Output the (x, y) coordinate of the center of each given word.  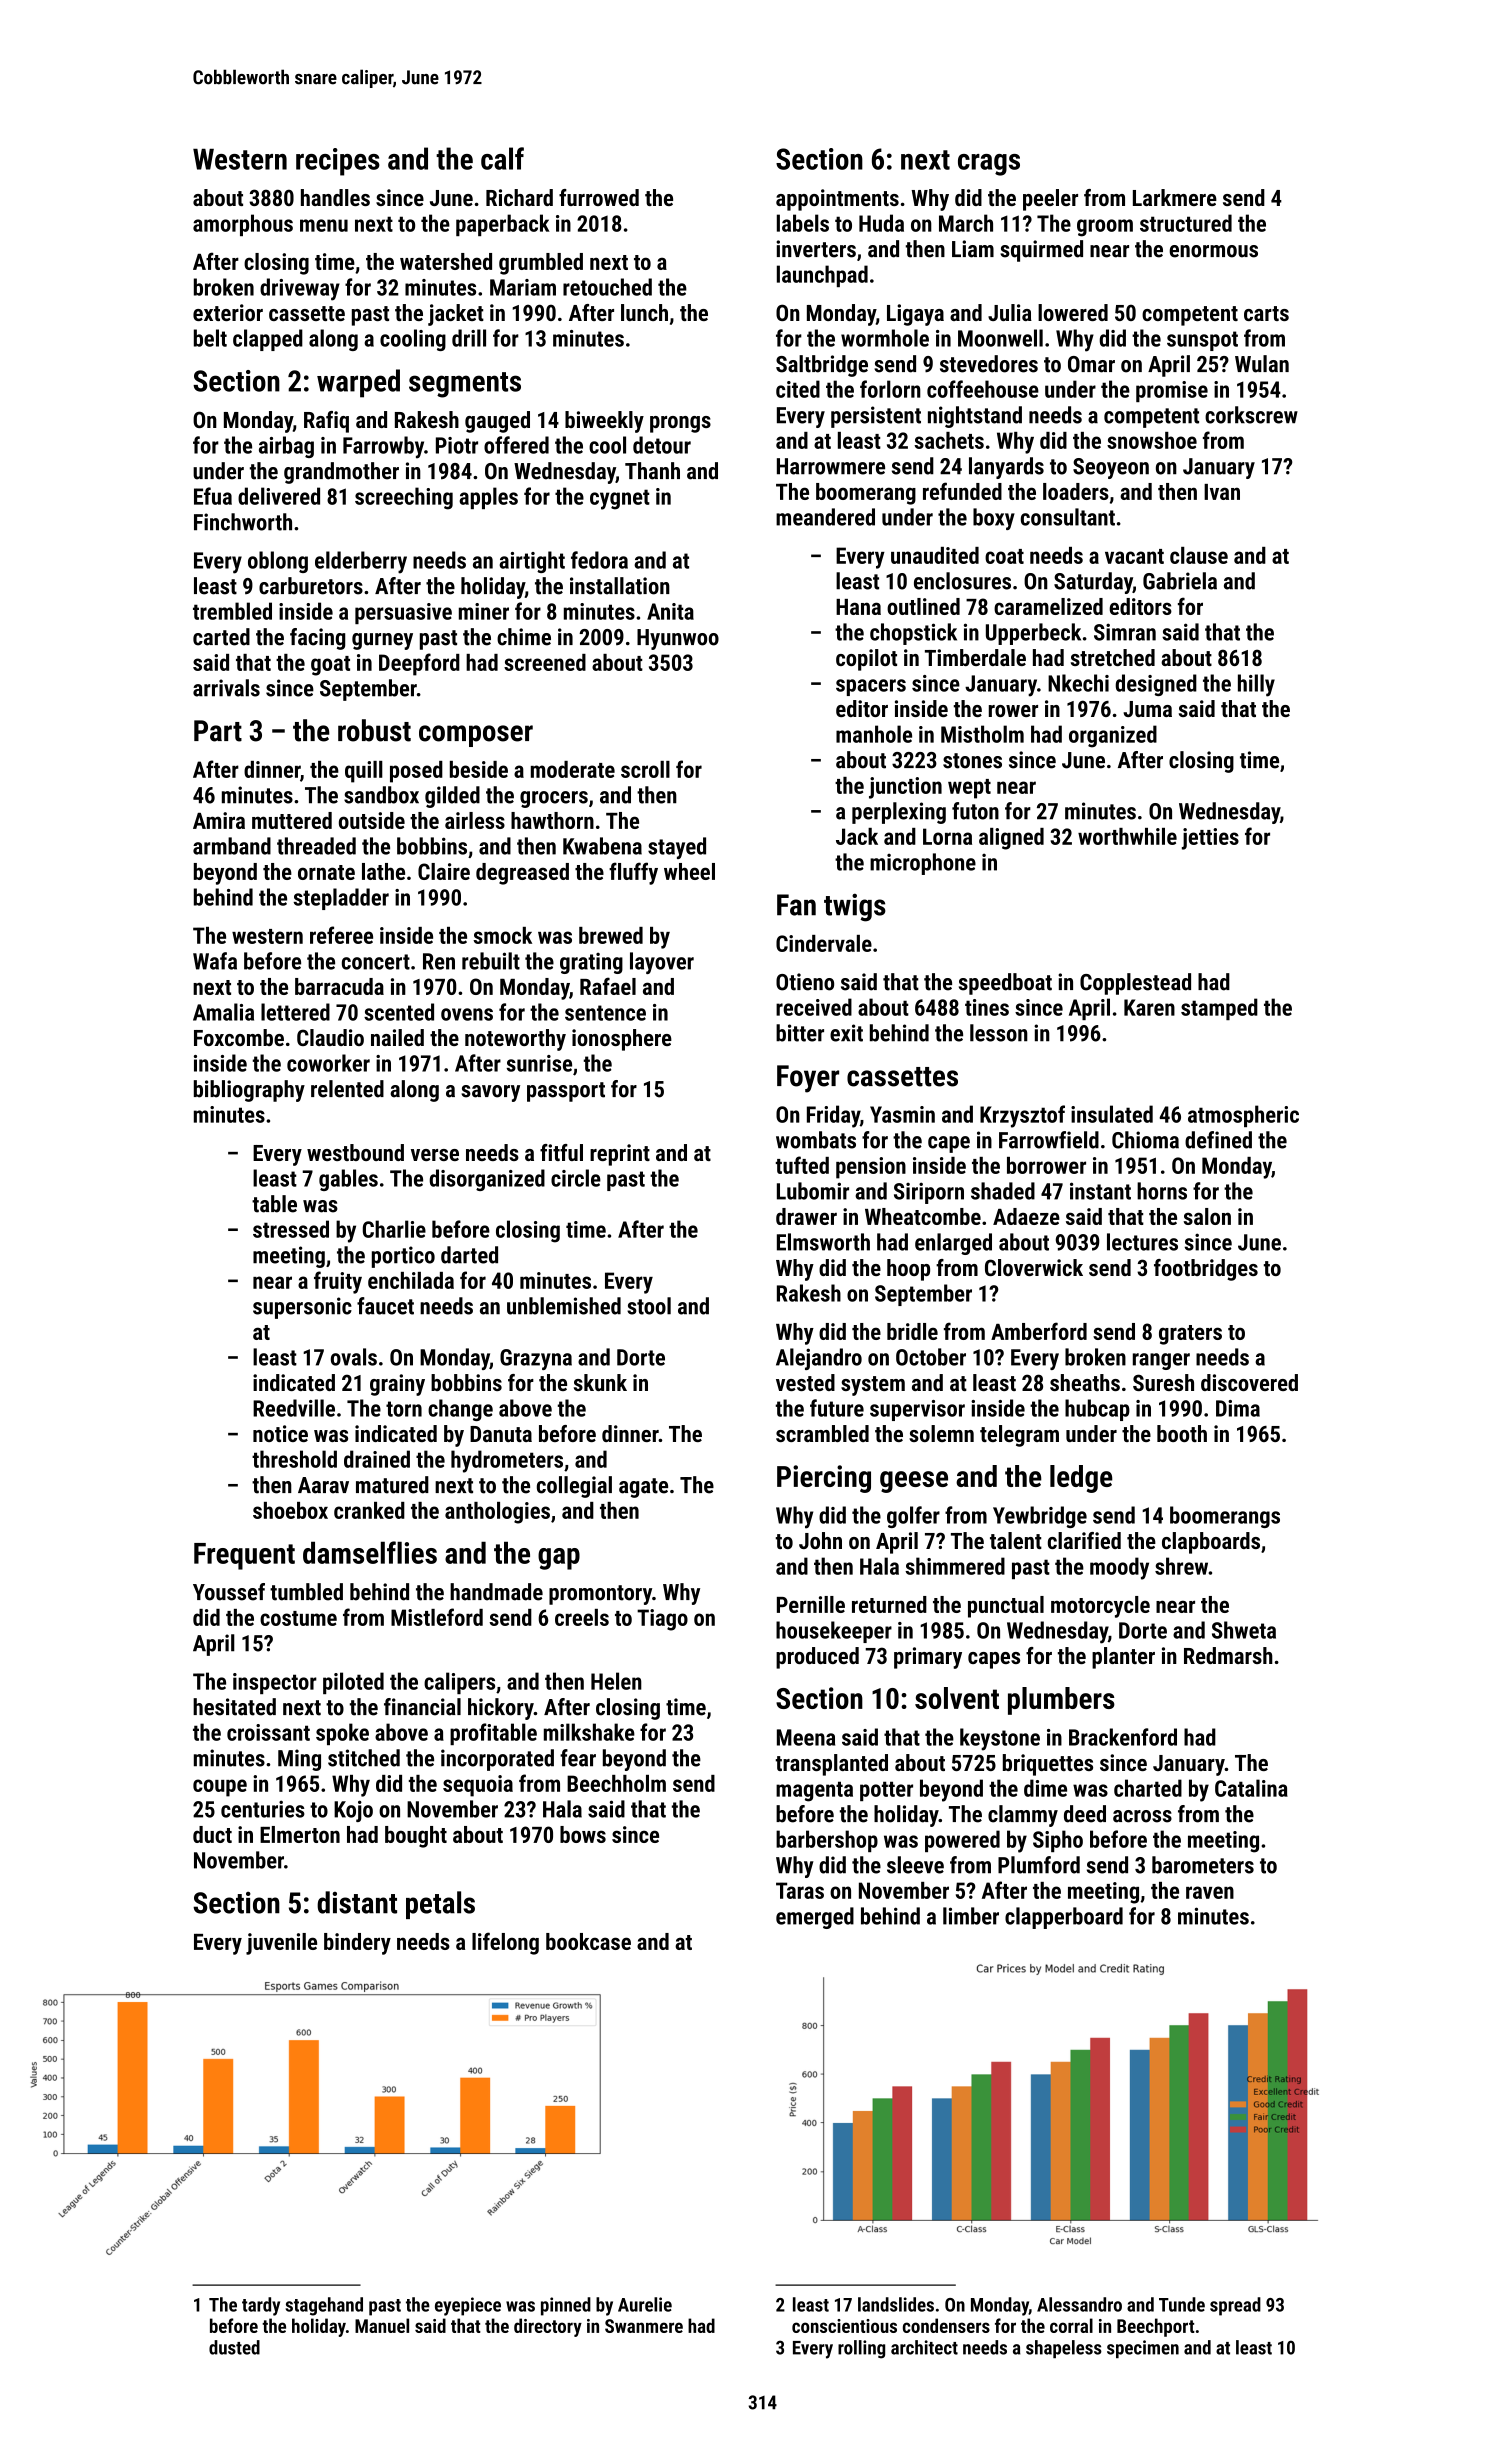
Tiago (662, 1620)
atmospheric (1243, 1116)
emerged (815, 1918)
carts (1266, 313)
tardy (261, 2306)
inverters (816, 249)
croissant (268, 1732)
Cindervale (824, 943)
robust (374, 730)
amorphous (243, 225)
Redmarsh (1228, 1655)
